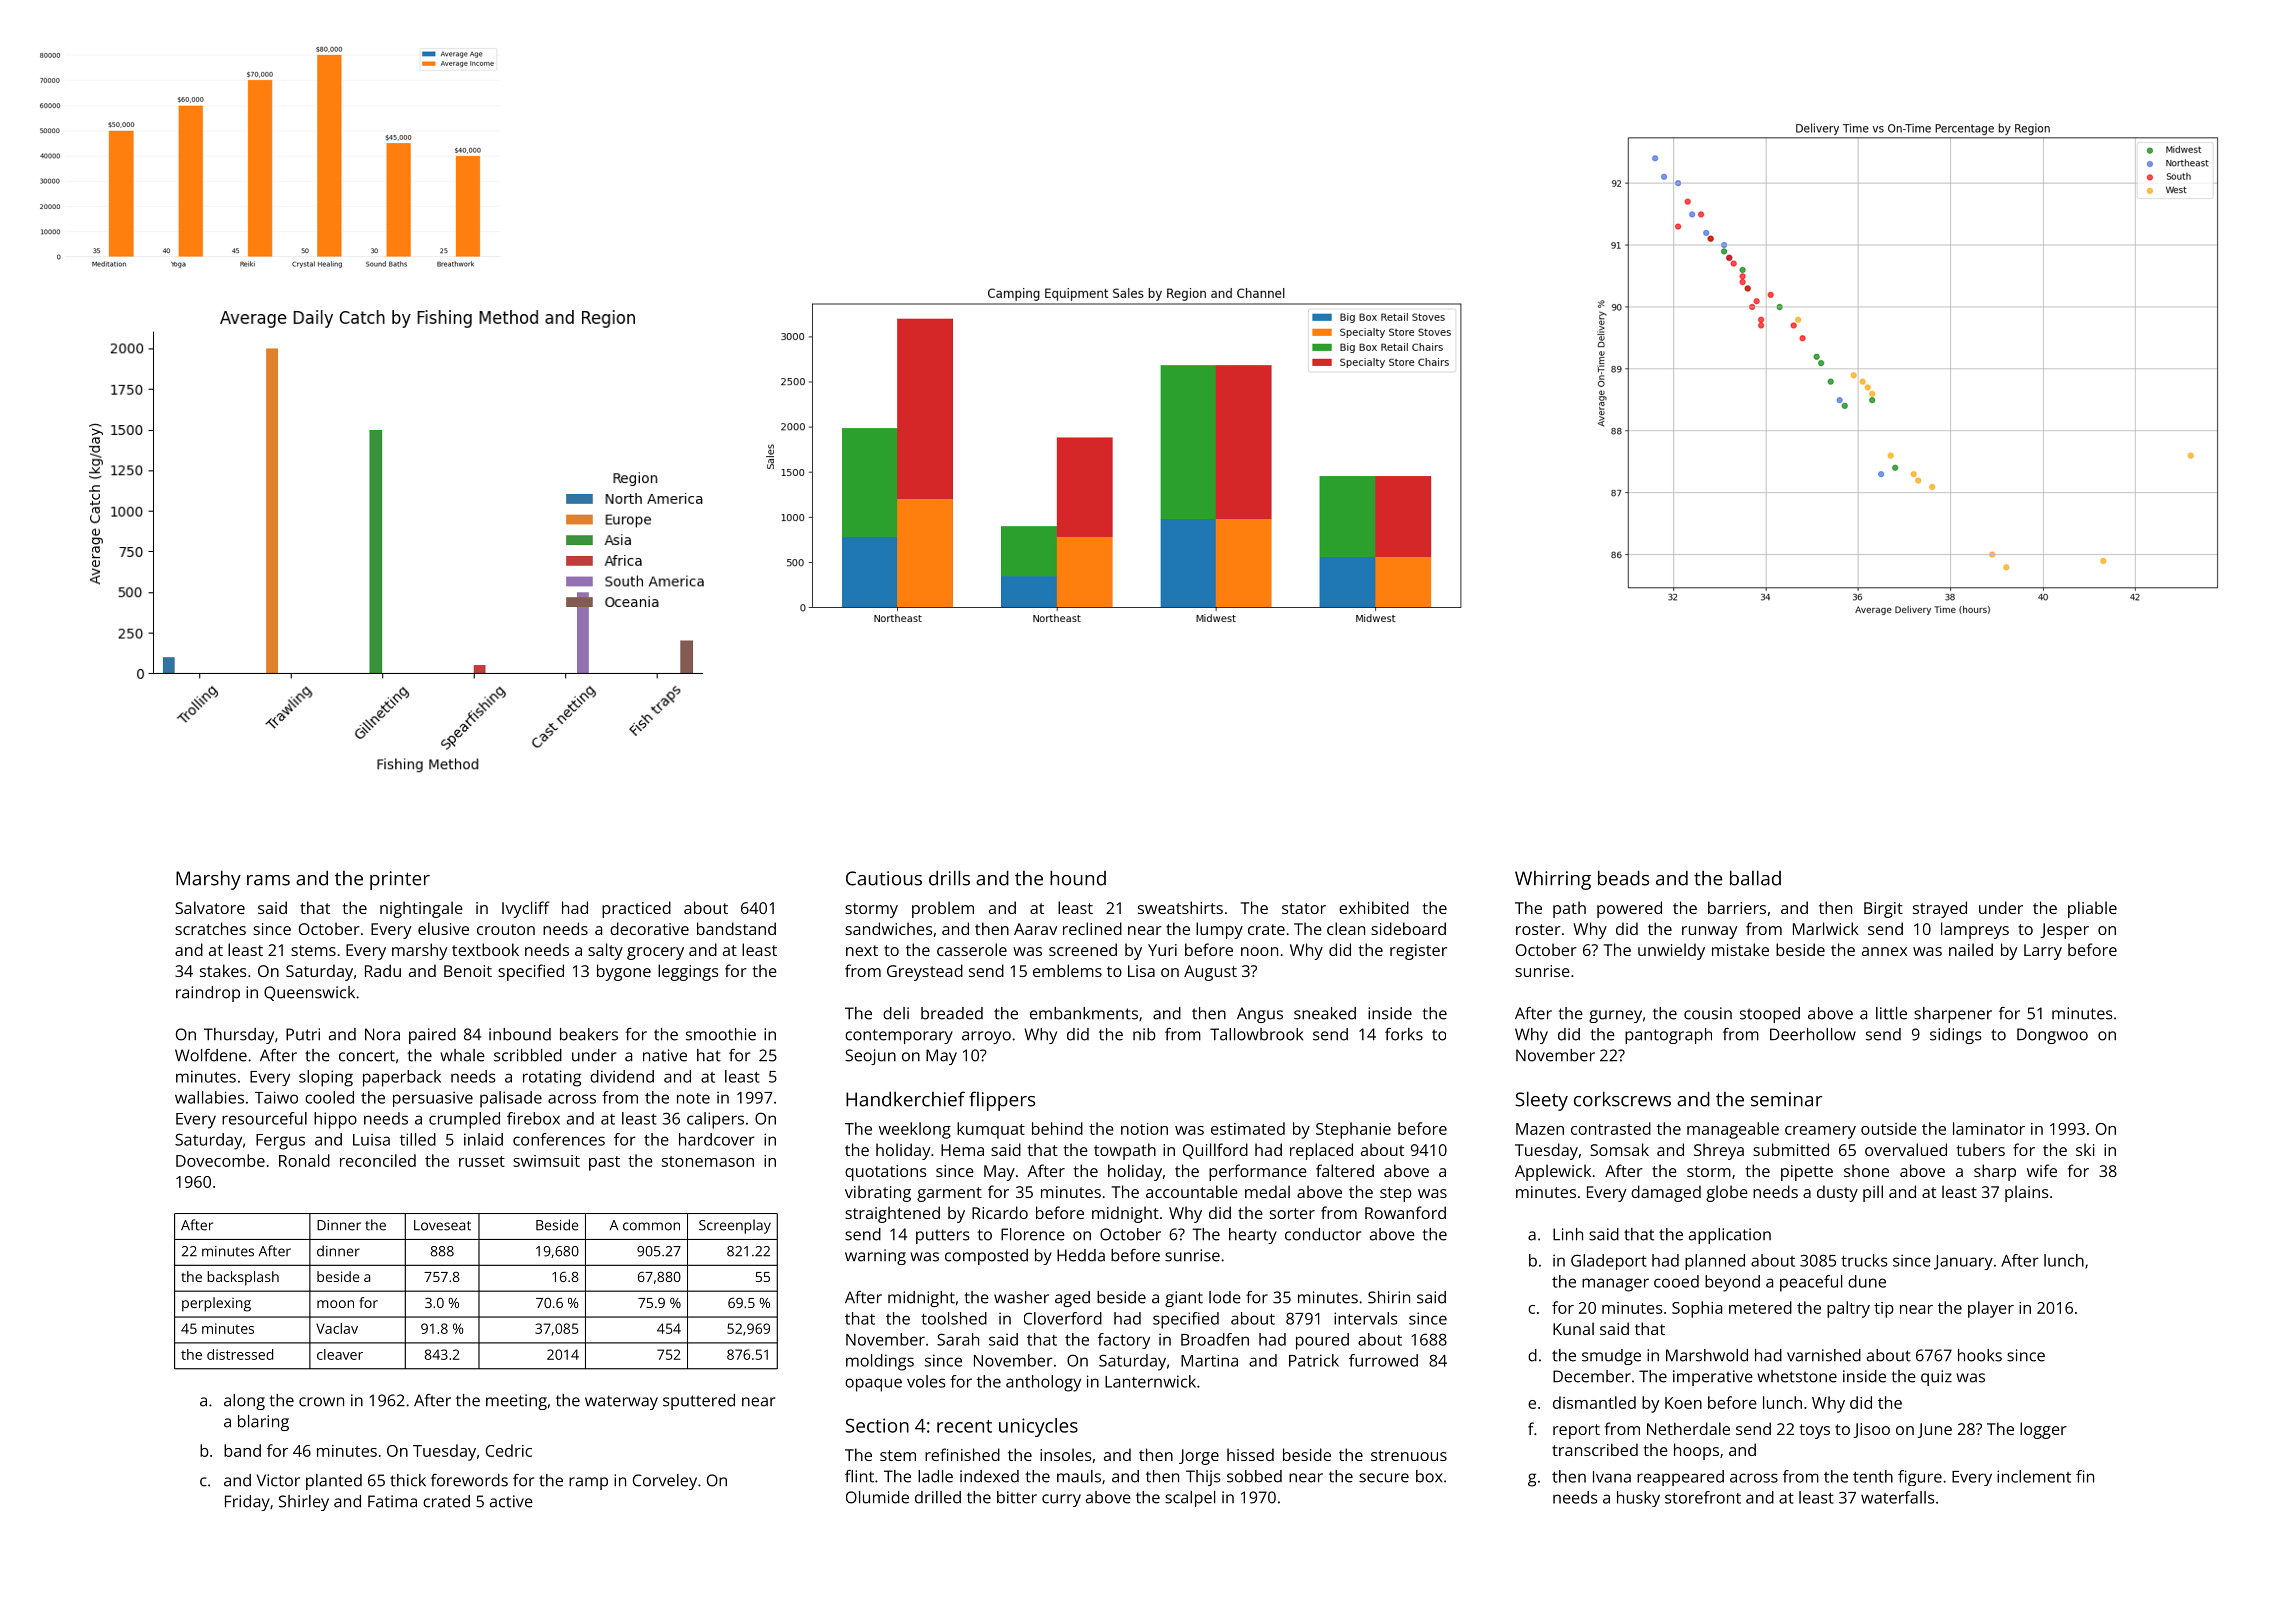 This screenshot has width=2292, height=1620. I want to click on forks, so click(1404, 1034).
